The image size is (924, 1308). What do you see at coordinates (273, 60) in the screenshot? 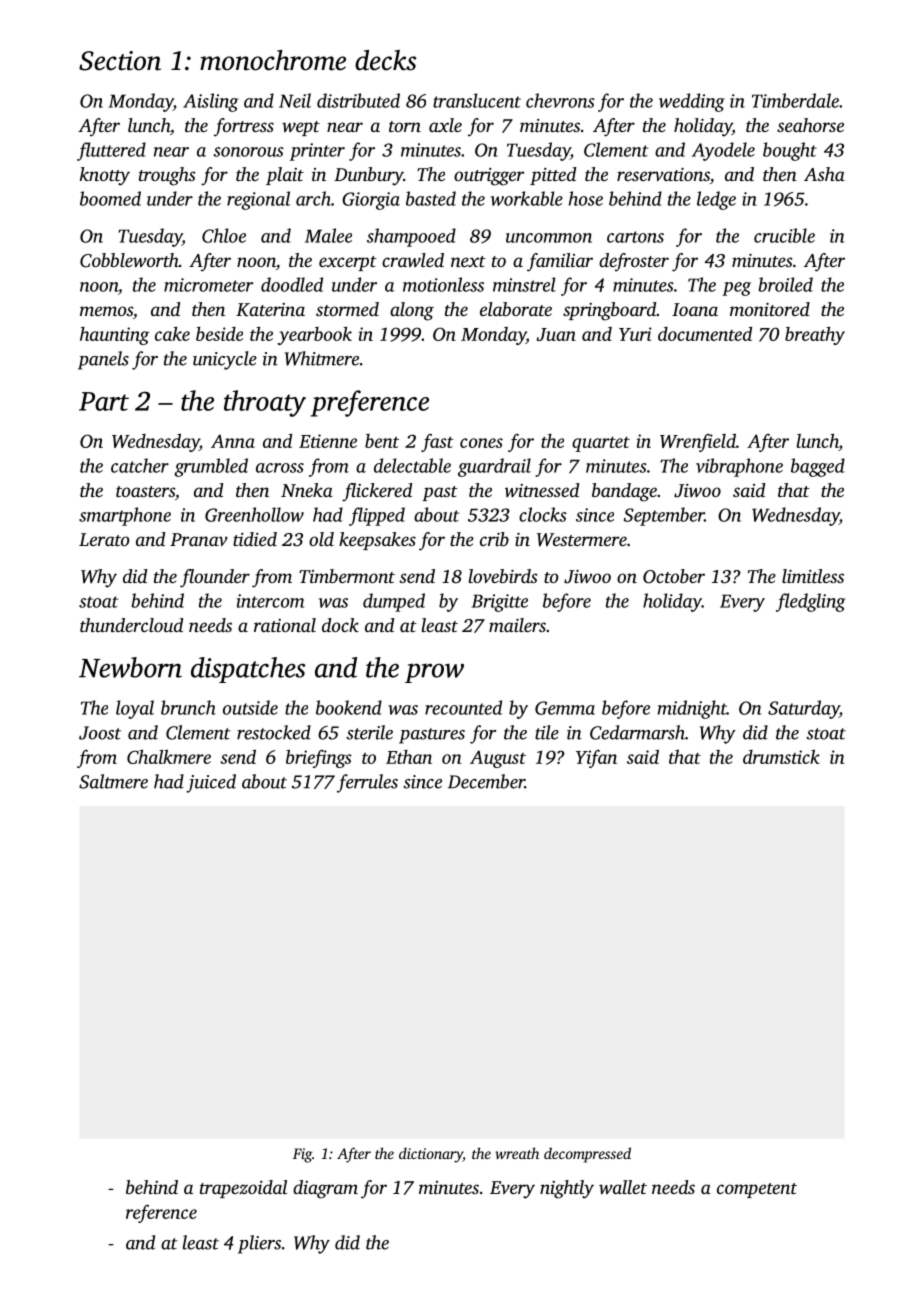
I see `monochrome` at bounding box center [273, 60].
